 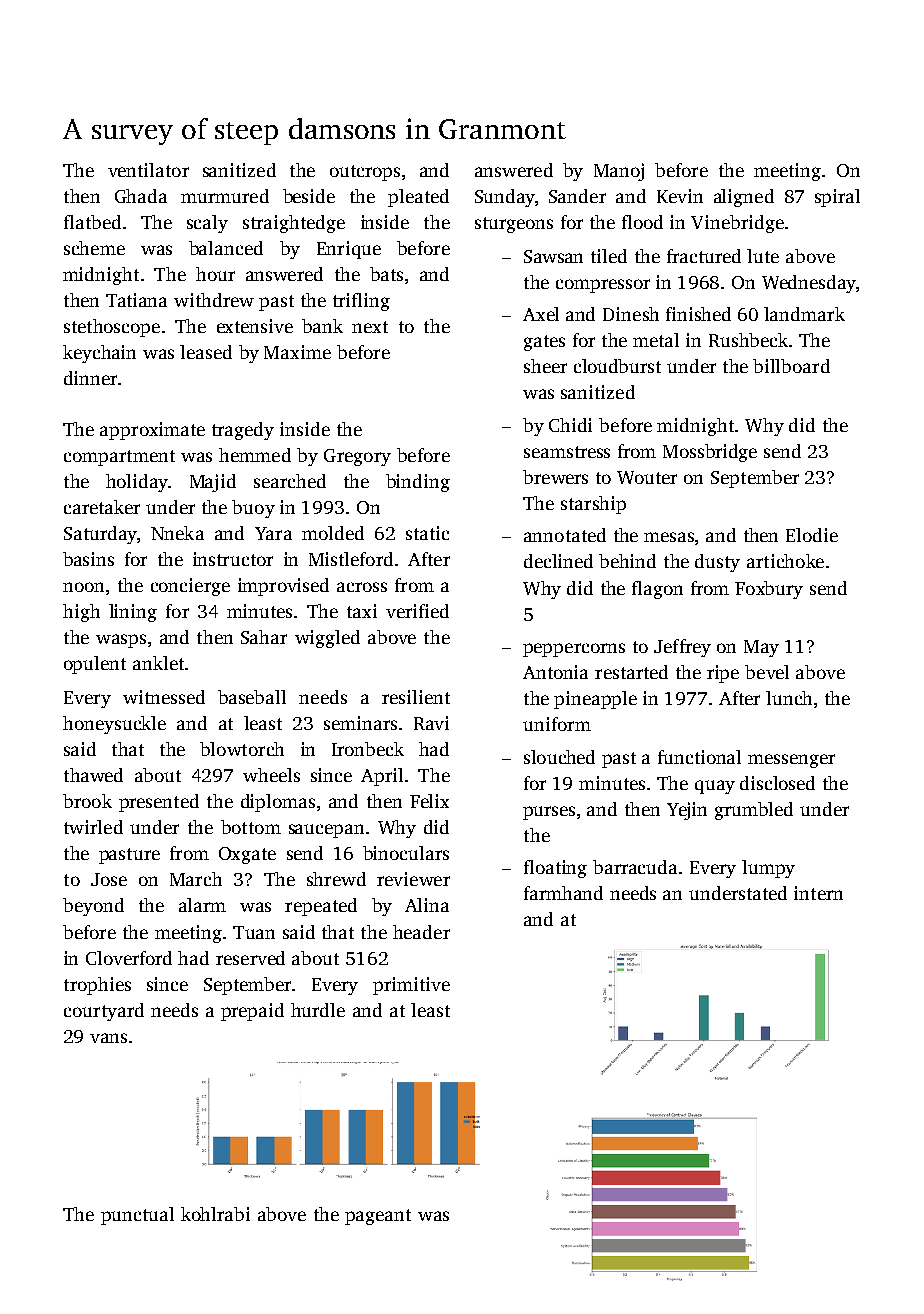 I want to click on noon, so click(x=83, y=587).
